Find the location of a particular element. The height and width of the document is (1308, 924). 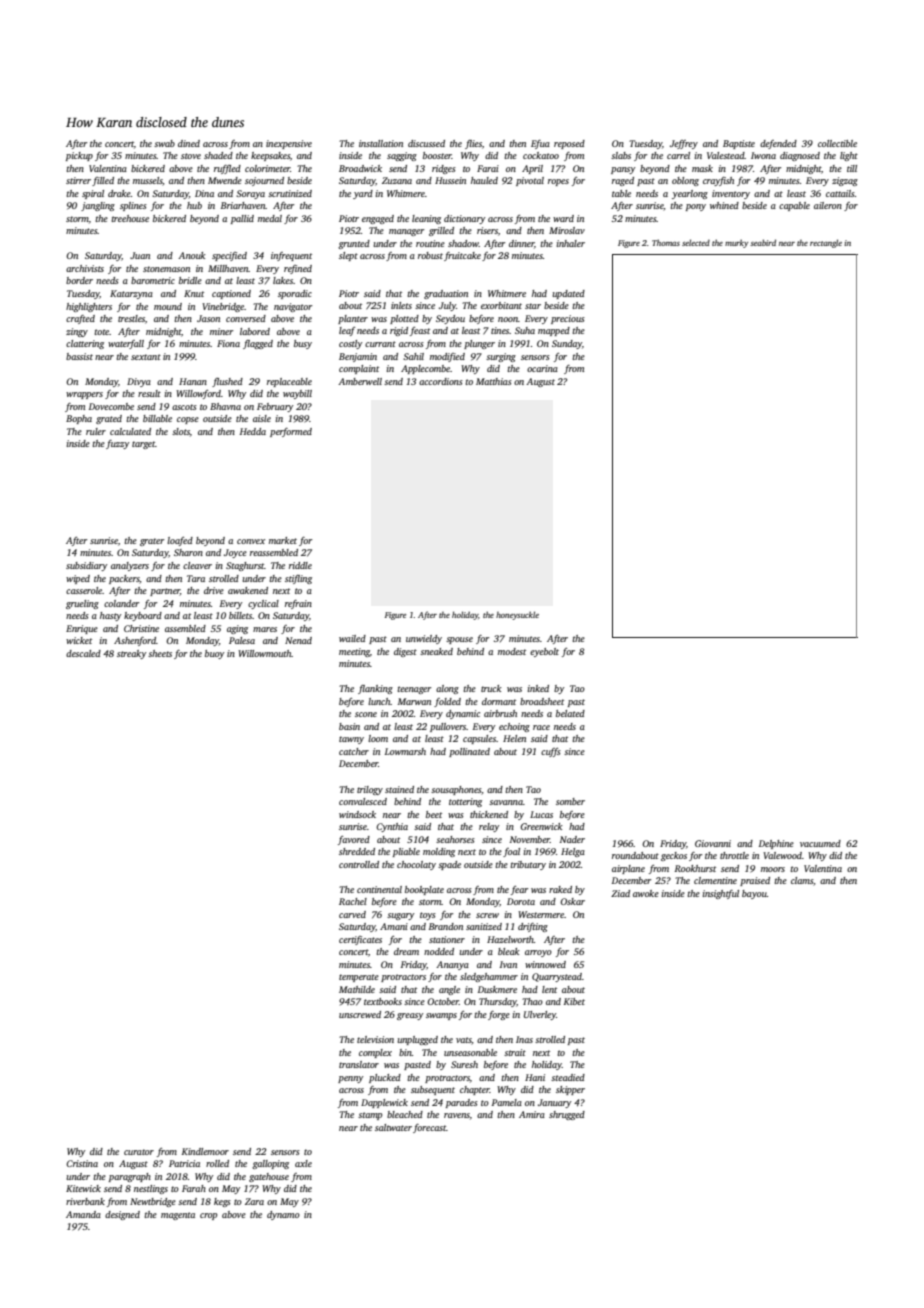

Amberwell is located at coordinates (360, 381).
